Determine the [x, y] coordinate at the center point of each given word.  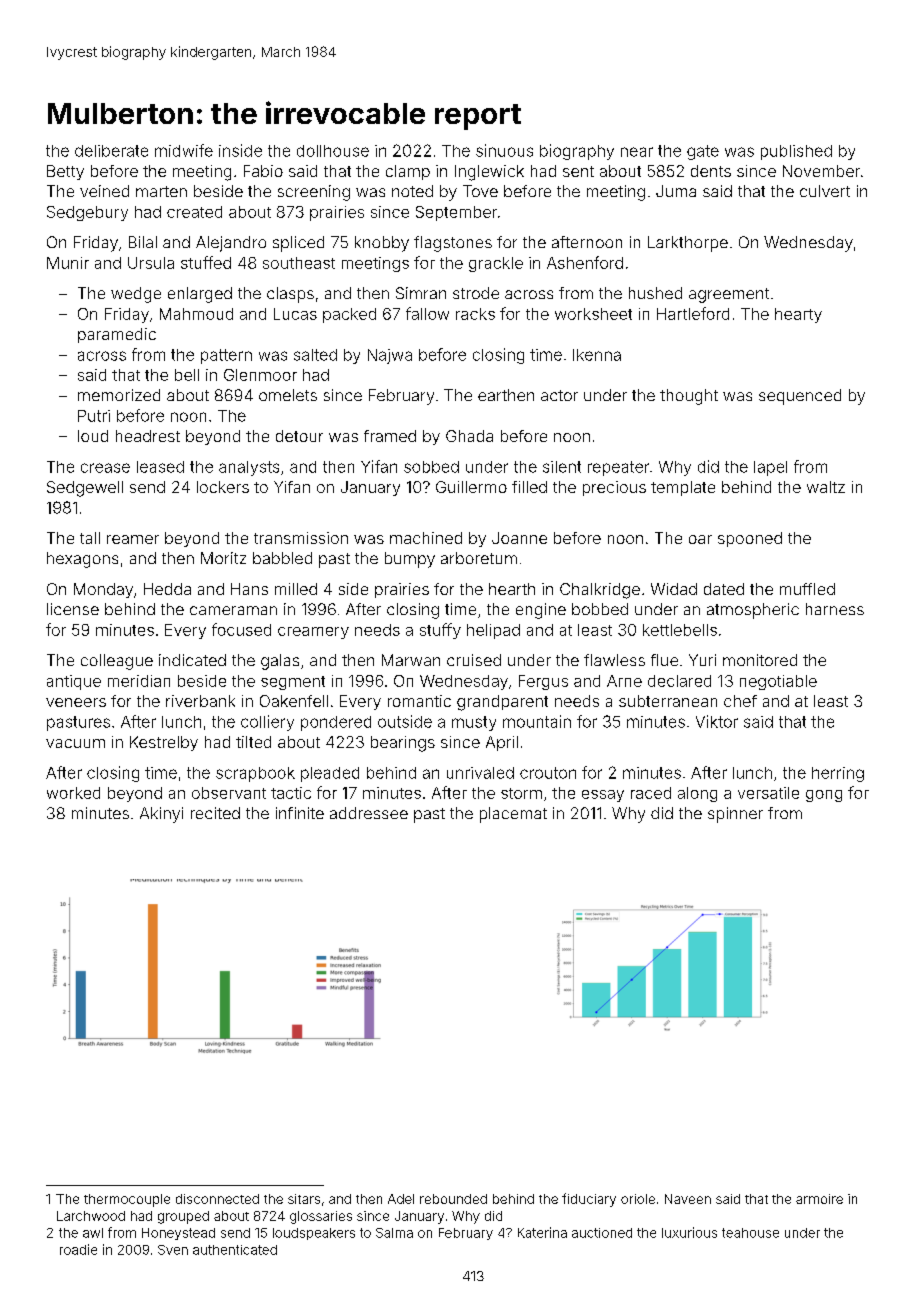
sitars [304, 1199]
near [637, 152]
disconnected [217, 1199]
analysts [249, 468]
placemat [513, 815]
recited [215, 813]
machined [426, 538]
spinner [735, 815]
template [683, 488]
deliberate [111, 151]
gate [703, 152]
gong [824, 796]
